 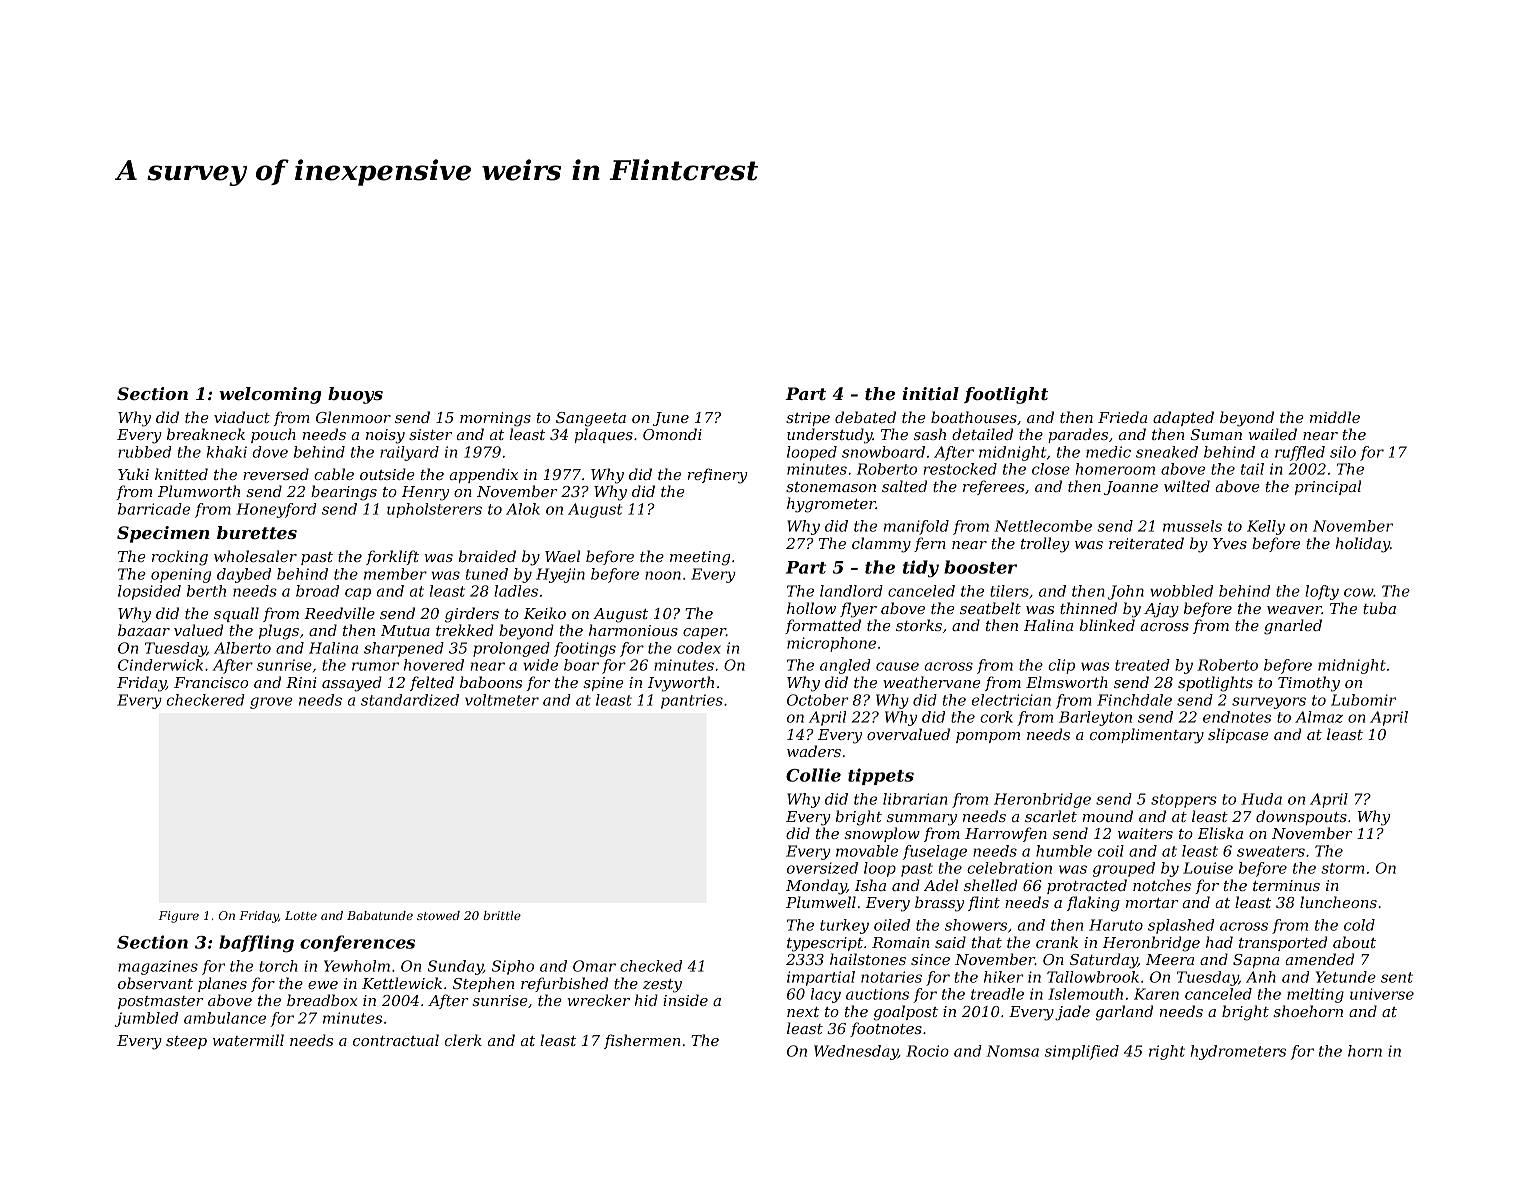 I want to click on buoys, so click(x=355, y=395).
